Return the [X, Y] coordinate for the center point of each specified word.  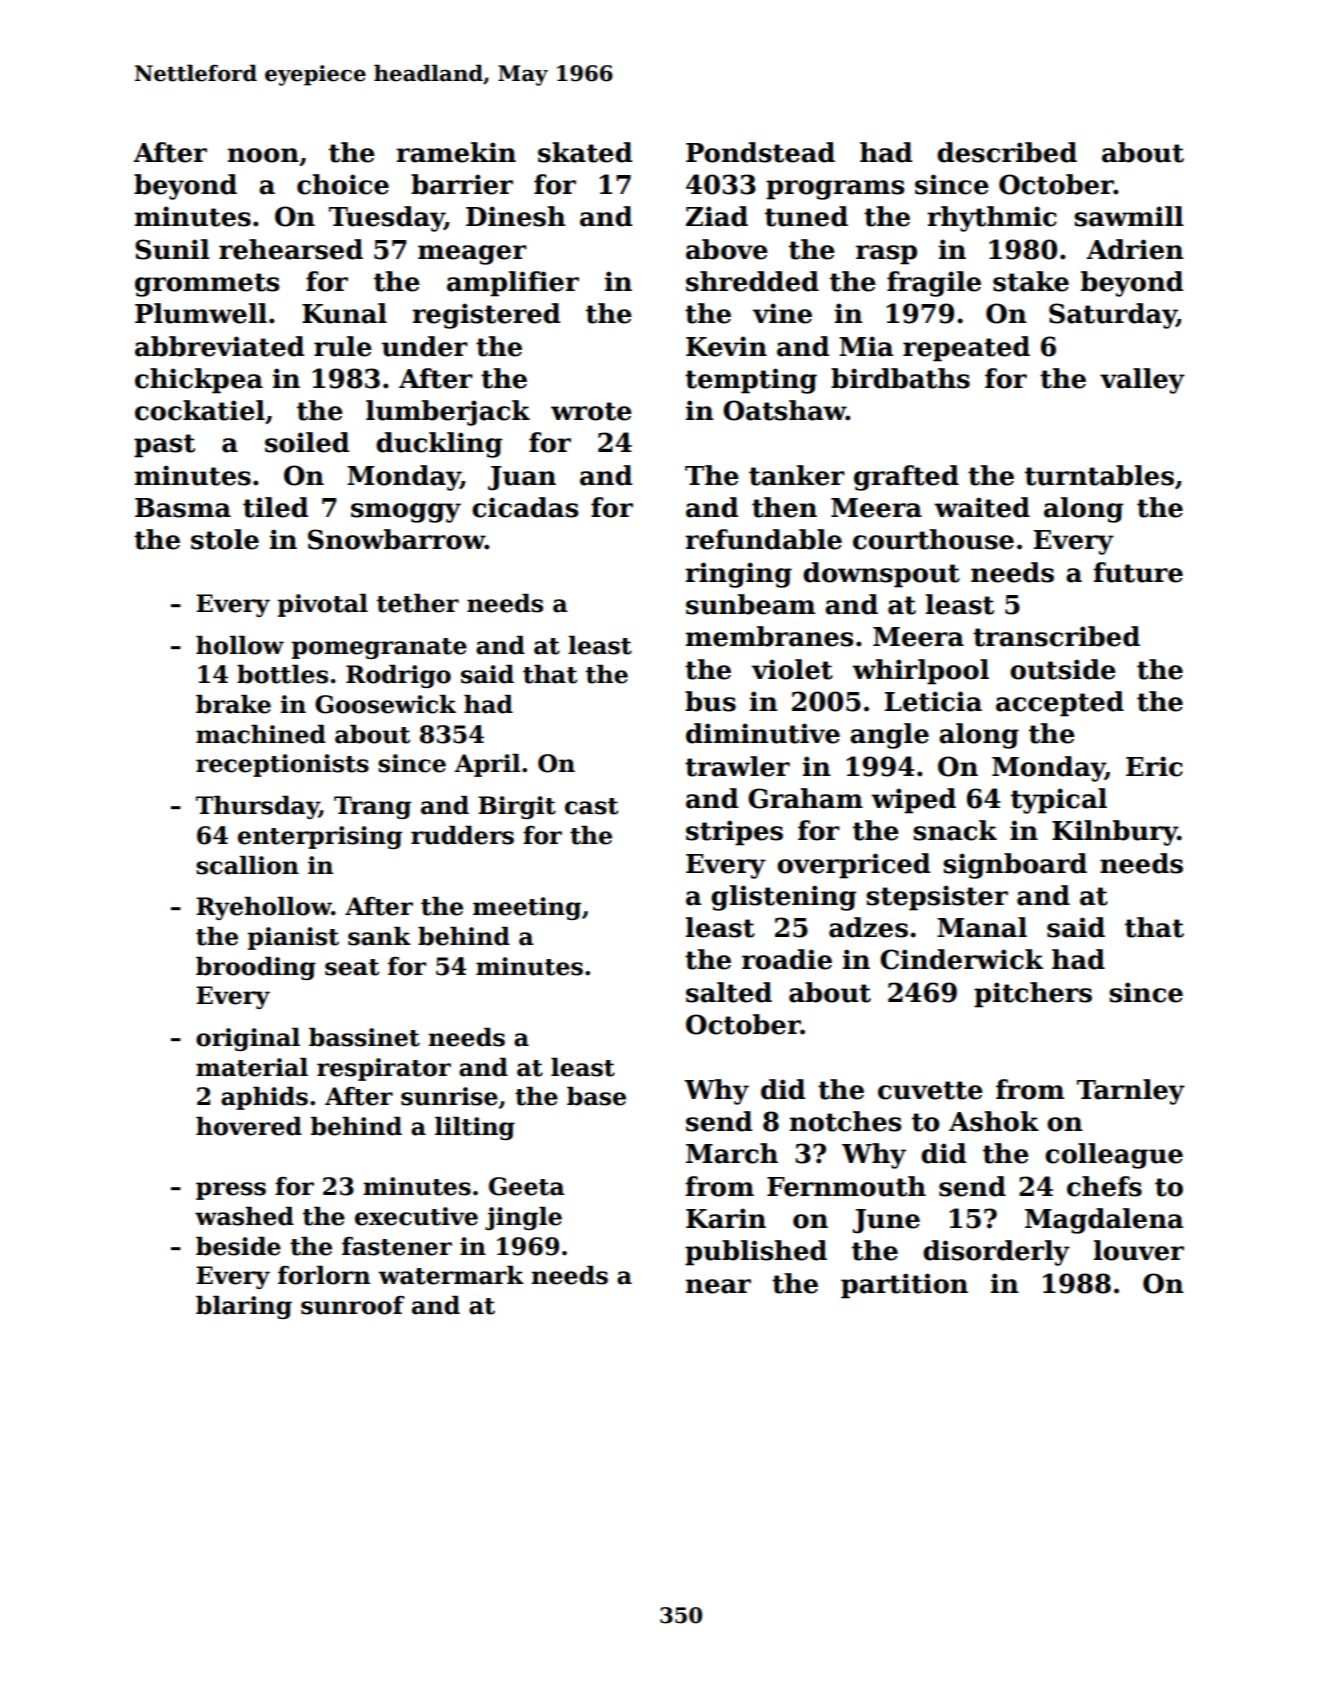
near [718, 1286]
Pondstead [760, 152]
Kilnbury [1115, 833]
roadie [787, 959]
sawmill [1129, 216]
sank [379, 936]
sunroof [353, 1305]
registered [486, 316]
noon [263, 155]
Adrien [1135, 249]
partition [904, 1286]
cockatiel [200, 410]
